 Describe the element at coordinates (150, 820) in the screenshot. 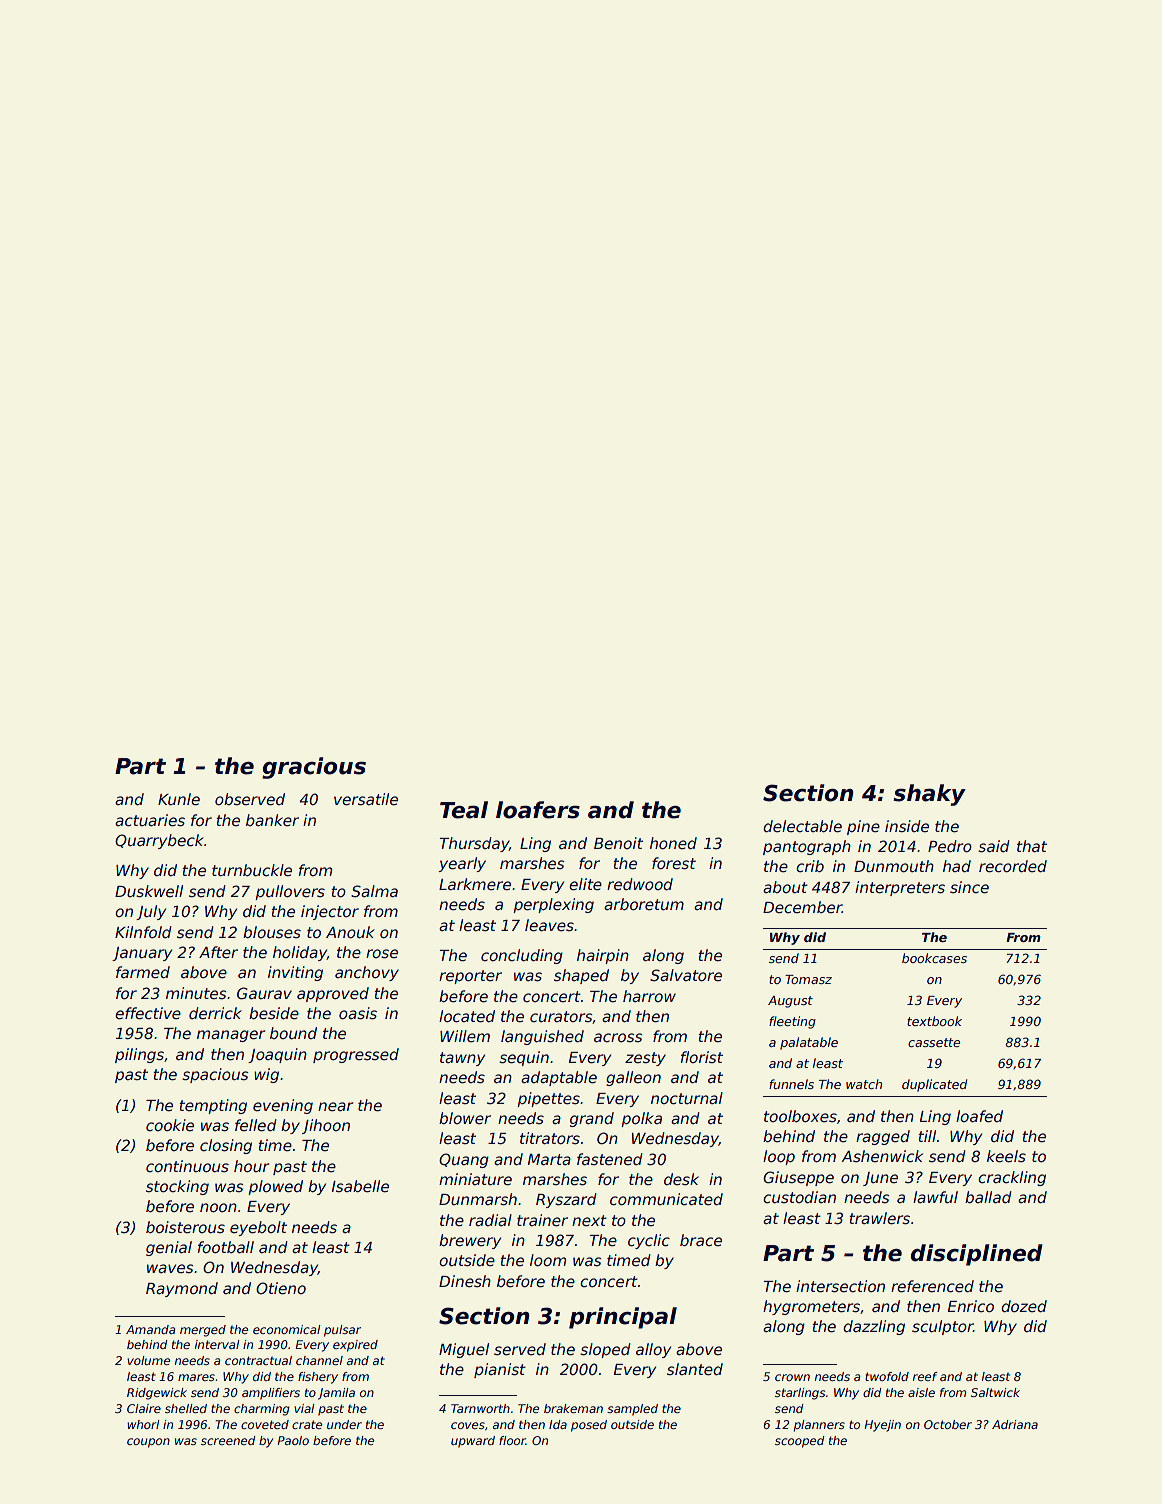

I see `actuaries` at that location.
